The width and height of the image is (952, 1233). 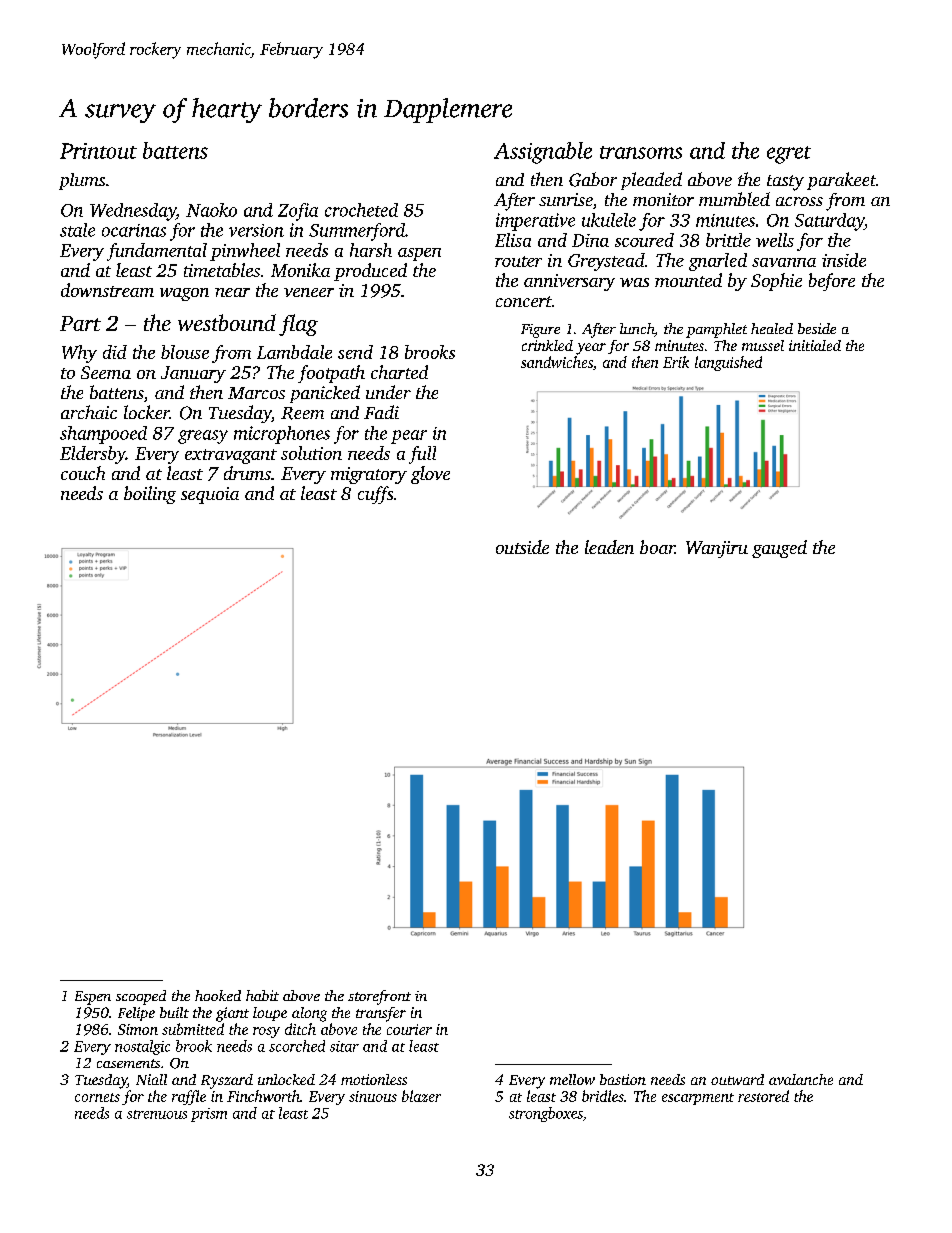 What do you see at coordinates (565, 199) in the image?
I see `sunrise` at bounding box center [565, 199].
